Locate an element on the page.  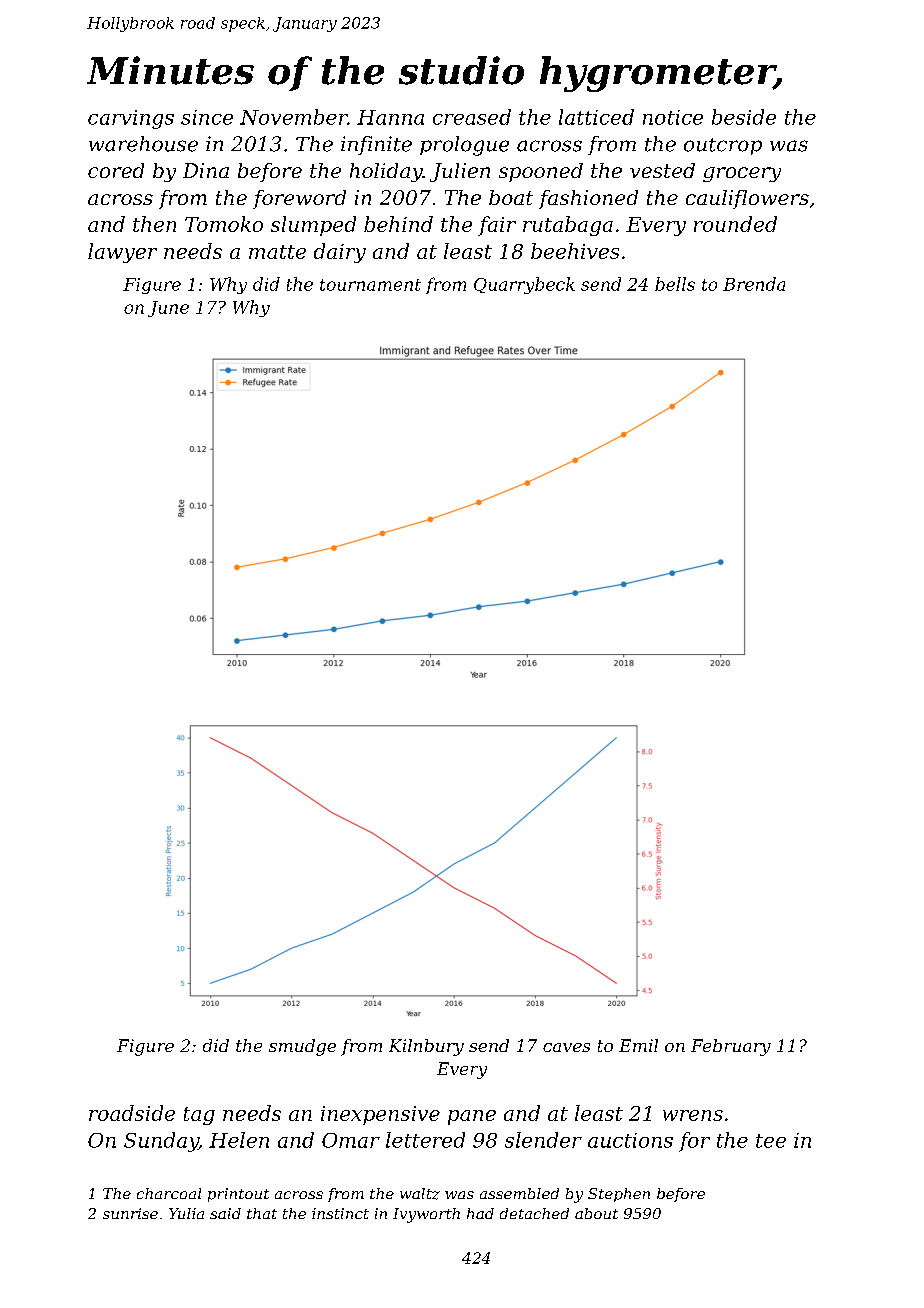
latticed is located at coordinates (596, 117).
